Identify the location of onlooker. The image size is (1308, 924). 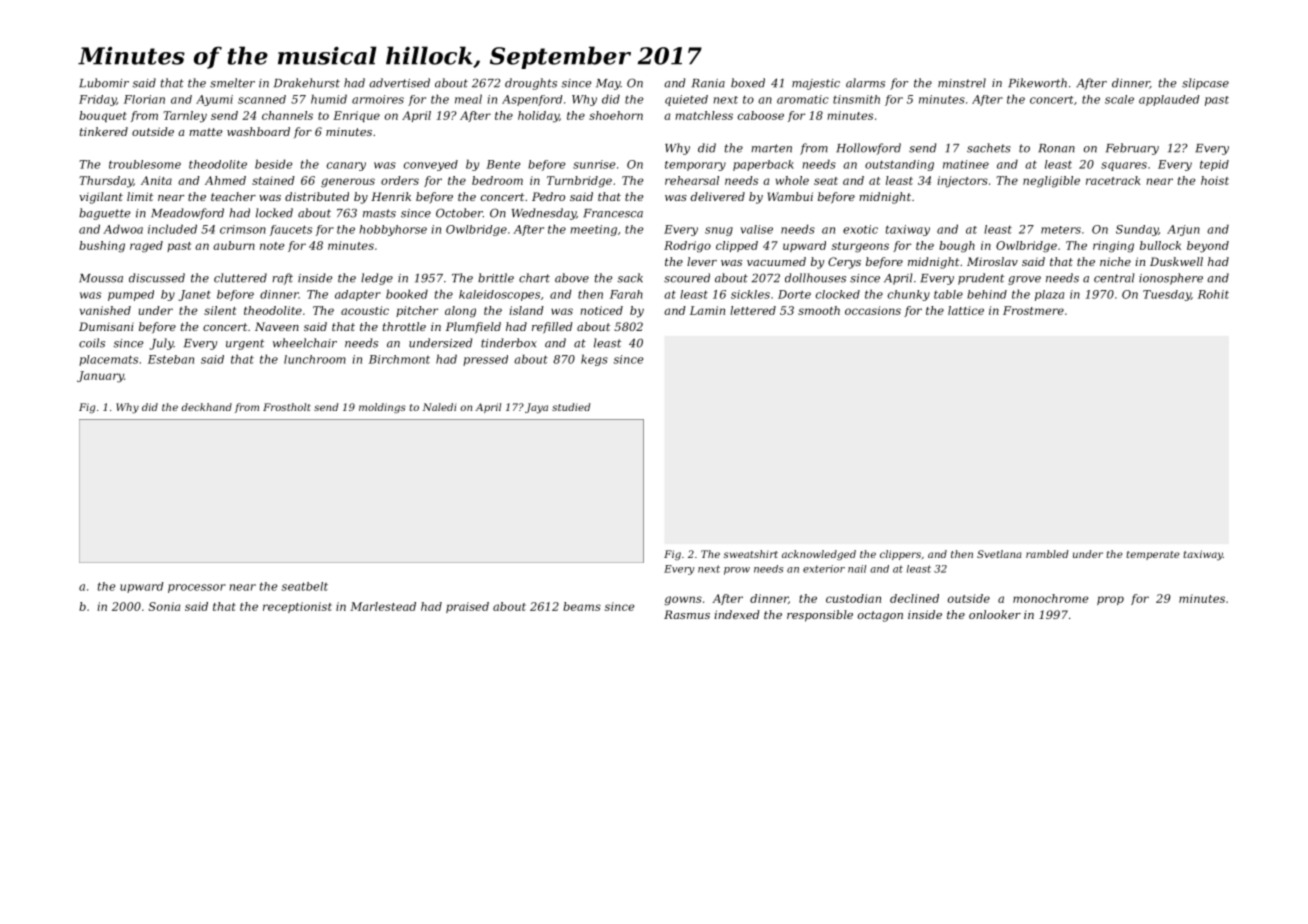
(995, 614).
